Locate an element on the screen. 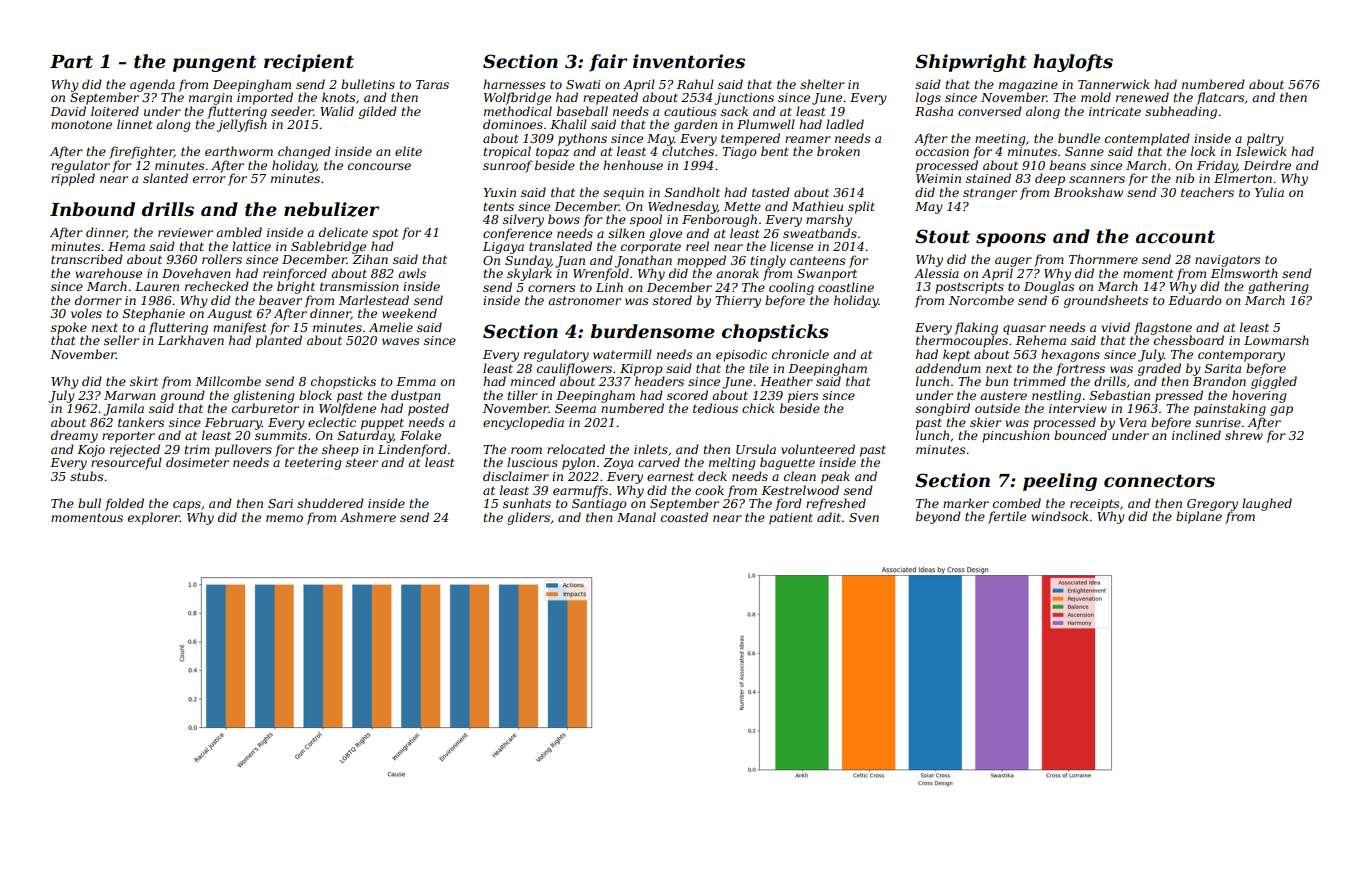  inventories is located at coordinates (689, 61).
